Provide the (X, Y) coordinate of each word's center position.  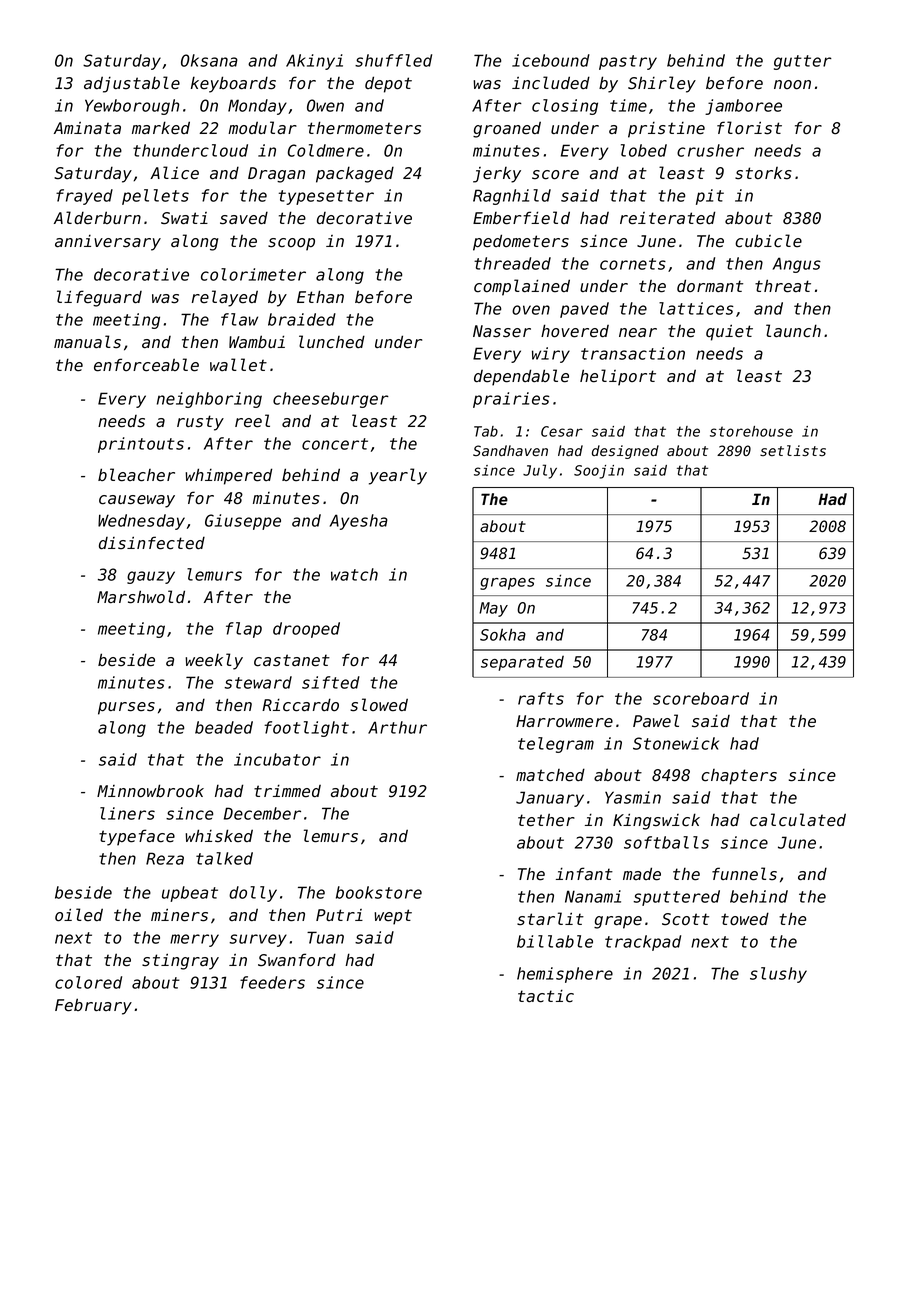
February (93, 1006)
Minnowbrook (150, 791)
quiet (729, 332)
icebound (551, 60)
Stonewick (676, 743)
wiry (551, 355)
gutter (803, 62)
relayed (225, 298)
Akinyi (314, 62)
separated (522, 663)
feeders (272, 982)
